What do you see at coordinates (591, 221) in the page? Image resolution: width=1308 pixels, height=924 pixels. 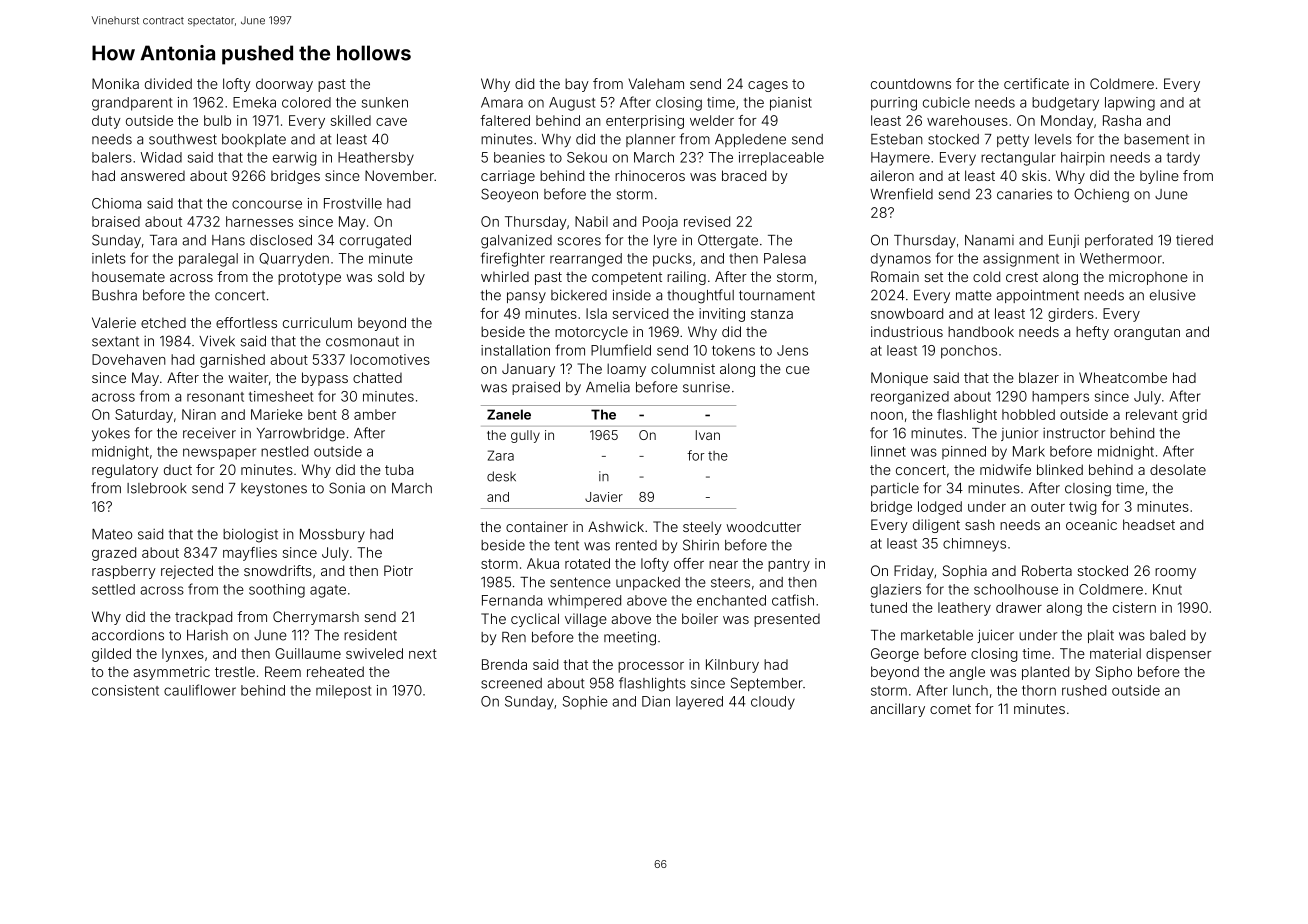 I see `Nabil` at bounding box center [591, 221].
